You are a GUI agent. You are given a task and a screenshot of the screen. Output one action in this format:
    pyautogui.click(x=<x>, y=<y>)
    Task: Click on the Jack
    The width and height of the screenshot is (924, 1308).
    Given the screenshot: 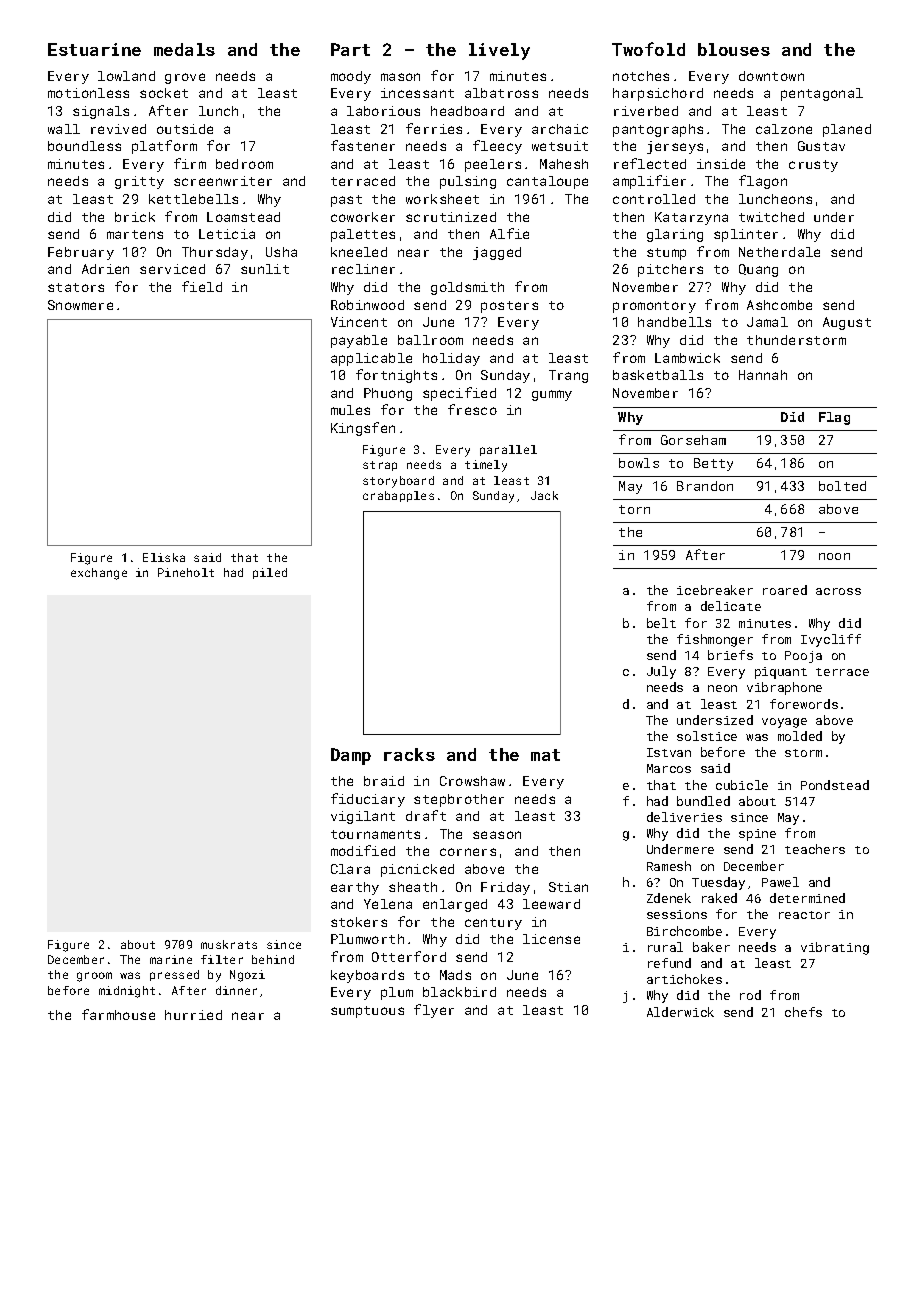 What is the action you would take?
    pyautogui.click(x=544, y=495)
